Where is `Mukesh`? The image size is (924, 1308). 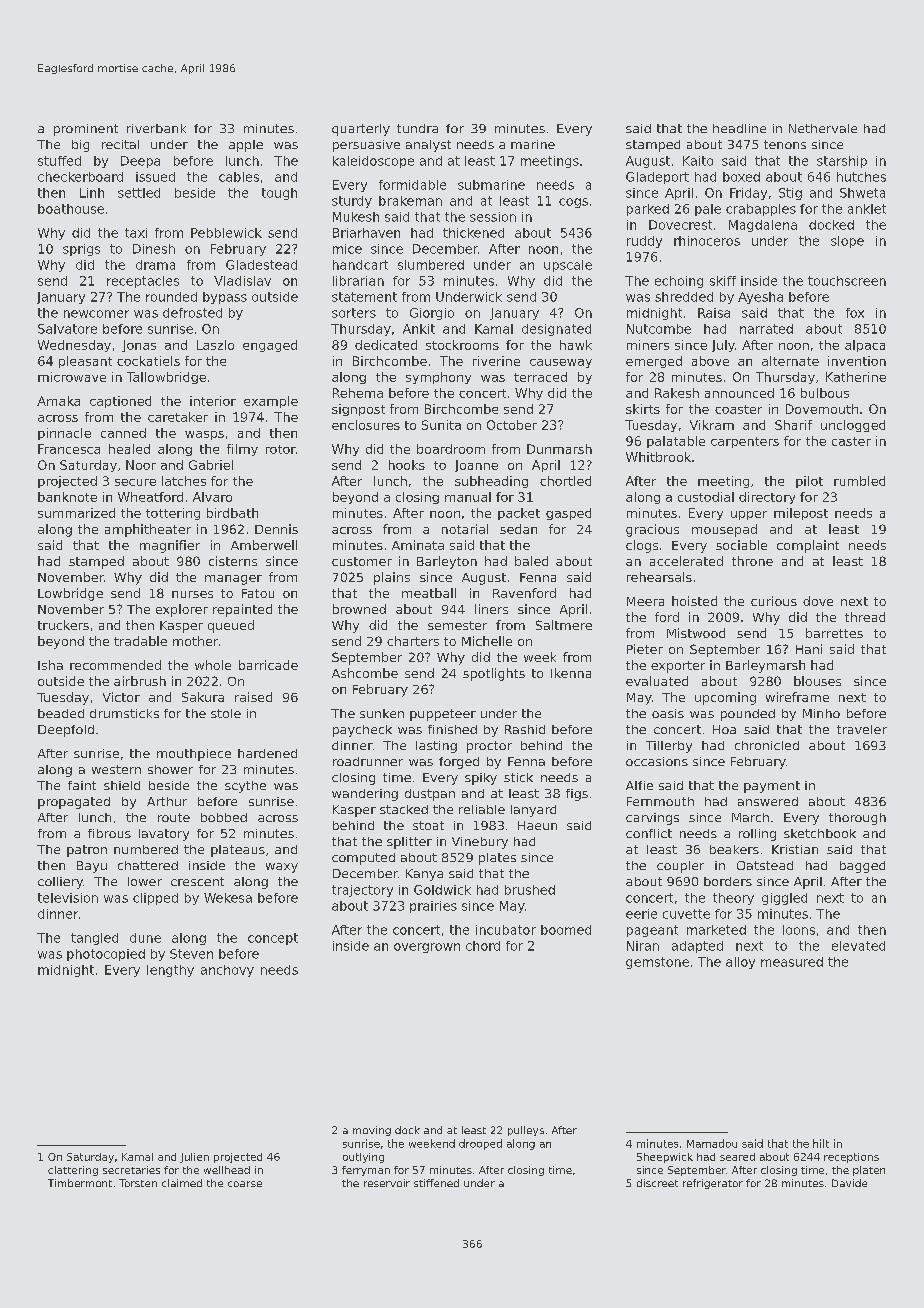
Mukesh is located at coordinates (356, 217).
